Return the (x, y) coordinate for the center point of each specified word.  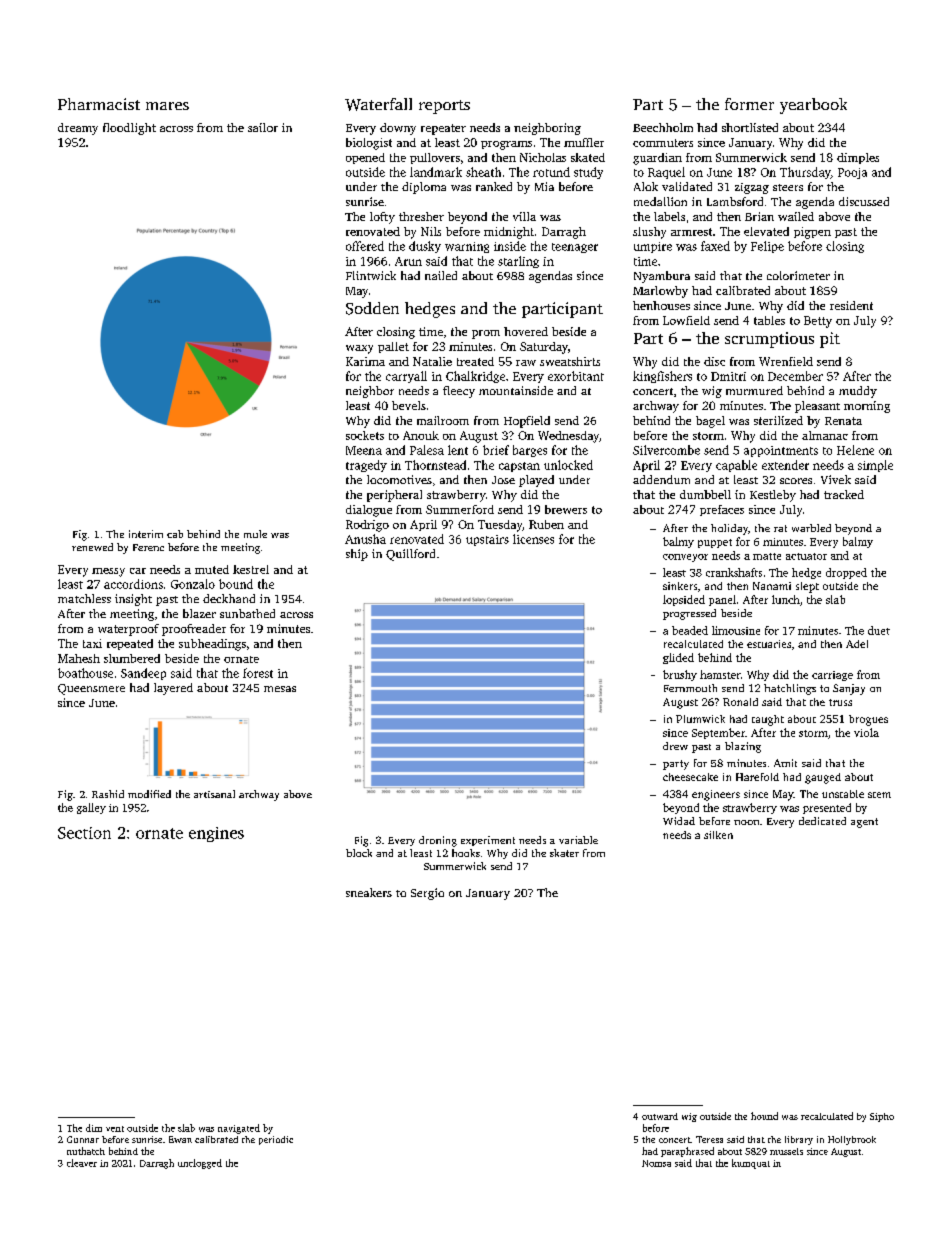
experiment (488, 841)
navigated (239, 1129)
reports (444, 107)
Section (84, 833)
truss (840, 702)
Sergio (427, 894)
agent (864, 823)
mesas (280, 689)
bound (236, 584)
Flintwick (371, 275)
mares (167, 106)
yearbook (813, 106)
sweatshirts (570, 361)
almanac (825, 435)
